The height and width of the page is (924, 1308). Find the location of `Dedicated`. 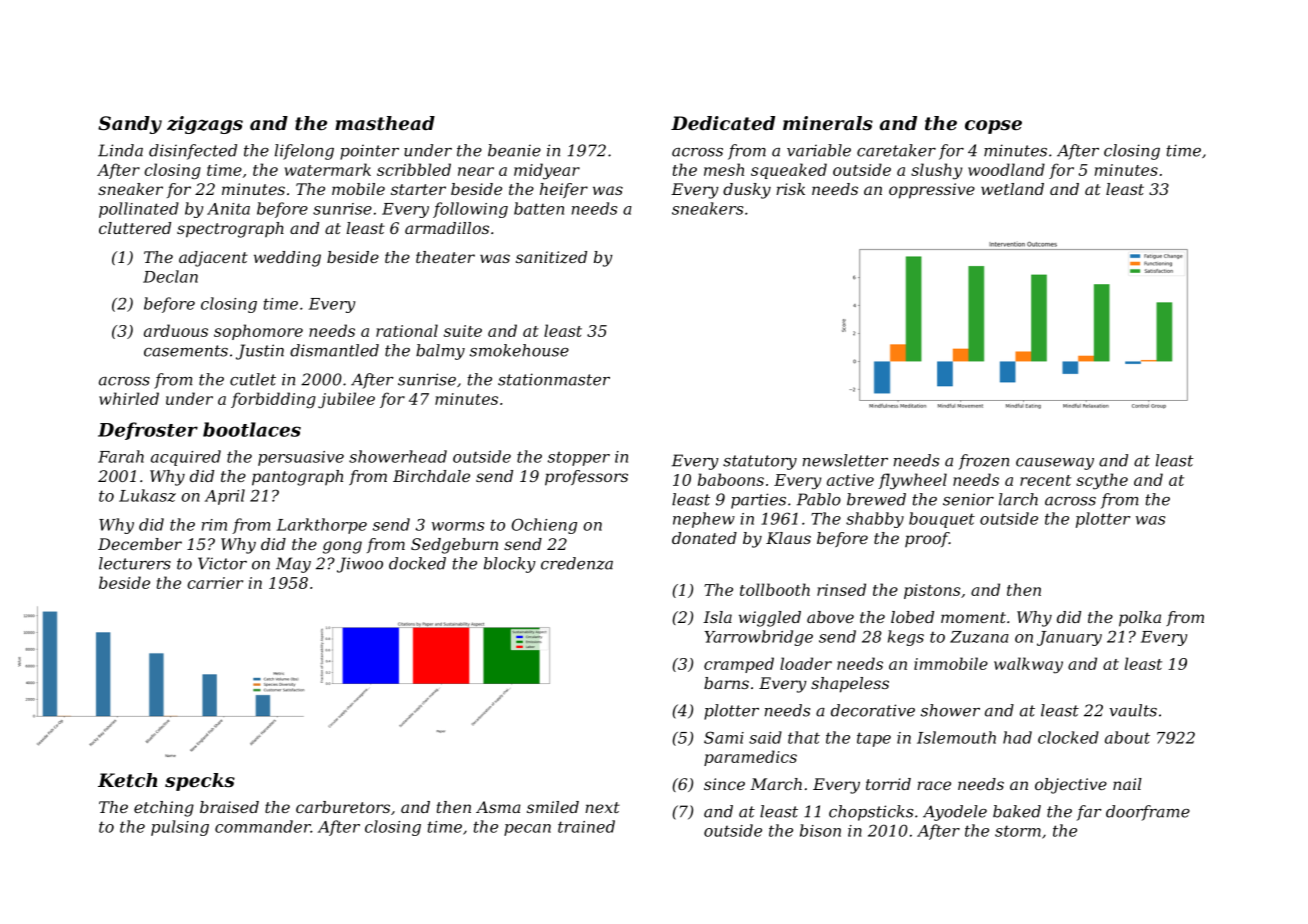

Dedicated is located at coordinates (723, 123).
